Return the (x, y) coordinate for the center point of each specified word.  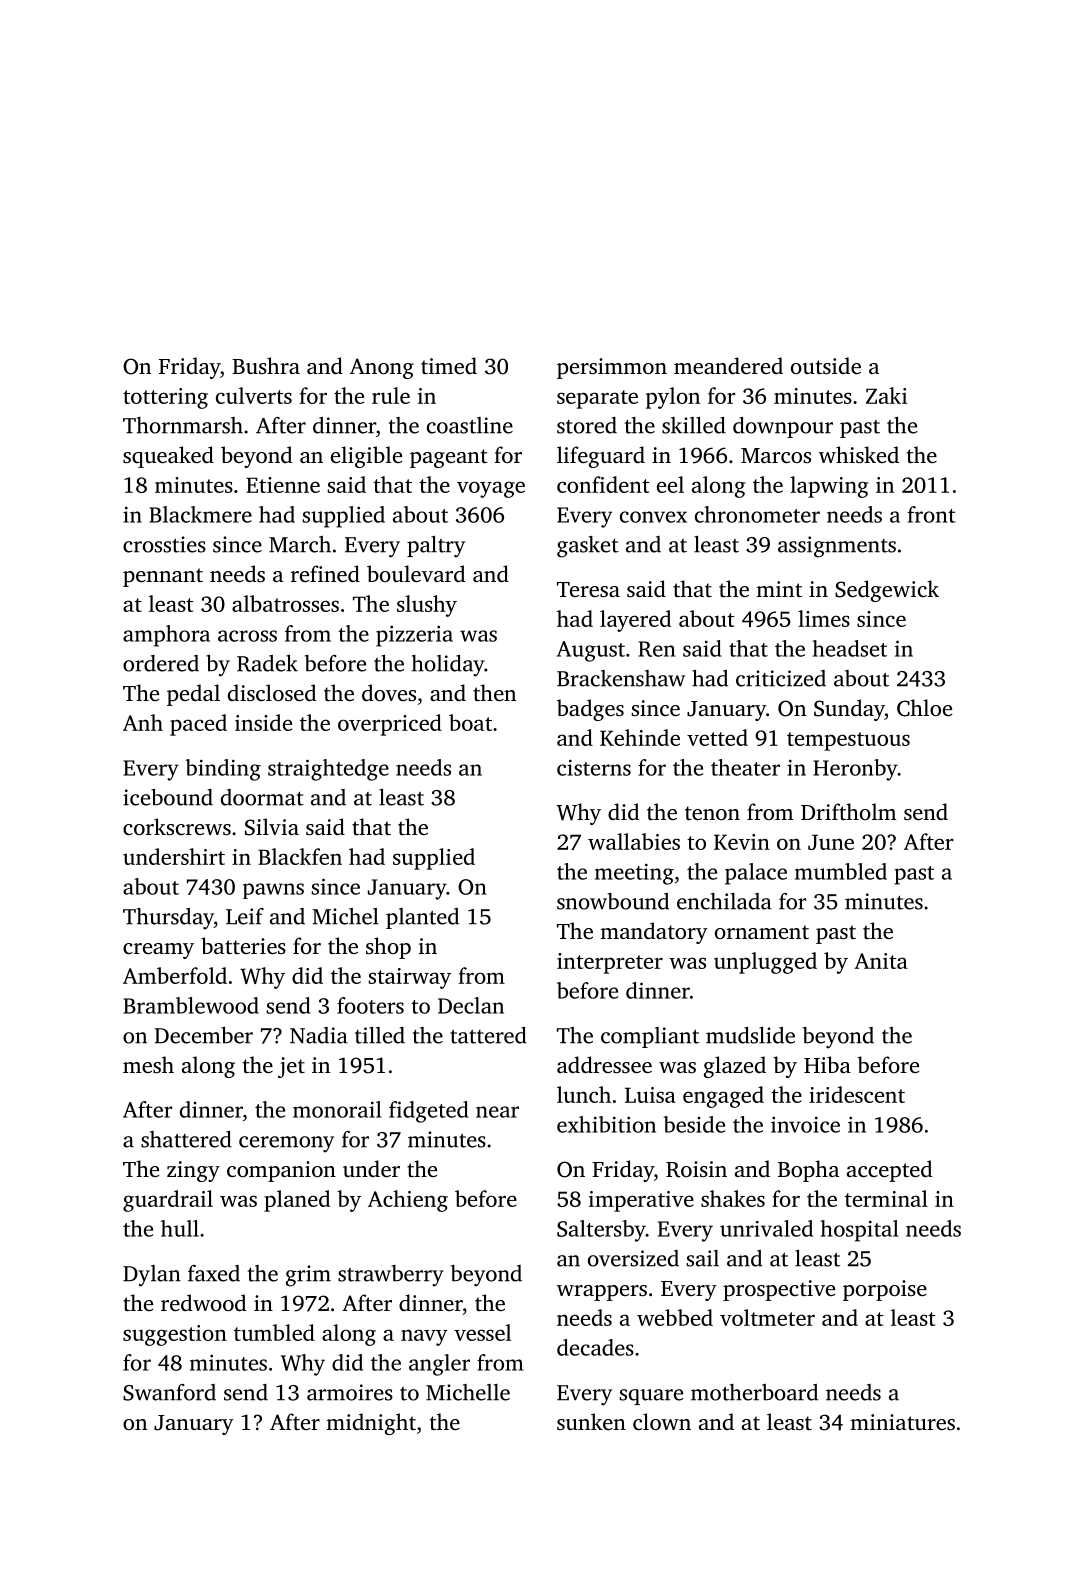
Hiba (827, 1064)
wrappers (602, 1293)
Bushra (266, 365)
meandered (728, 365)
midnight (371, 1424)
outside (826, 365)
